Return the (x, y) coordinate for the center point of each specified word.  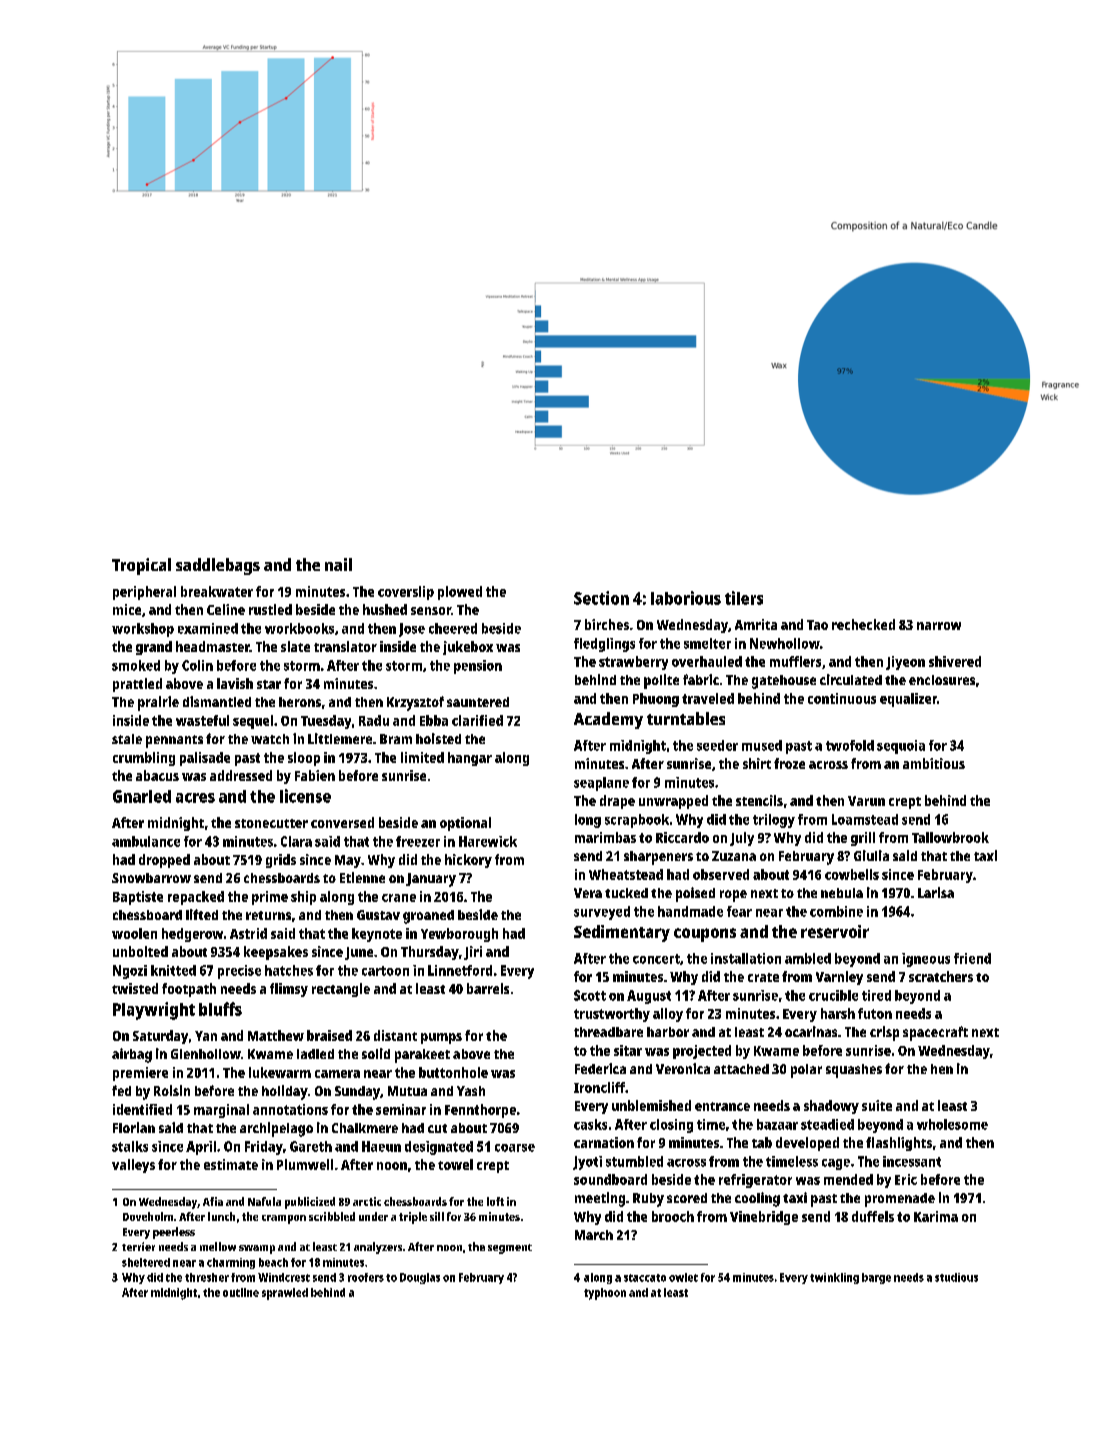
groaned (428, 917)
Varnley (839, 978)
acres (195, 798)
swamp (257, 1249)
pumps (441, 1038)
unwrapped (673, 802)
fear (739, 911)
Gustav (378, 915)
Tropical (141, 566)
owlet (683, 1277)
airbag (132, 1055)
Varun (866, 801)
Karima (936, 1216)
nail (338, 564)
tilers (744, 598)
